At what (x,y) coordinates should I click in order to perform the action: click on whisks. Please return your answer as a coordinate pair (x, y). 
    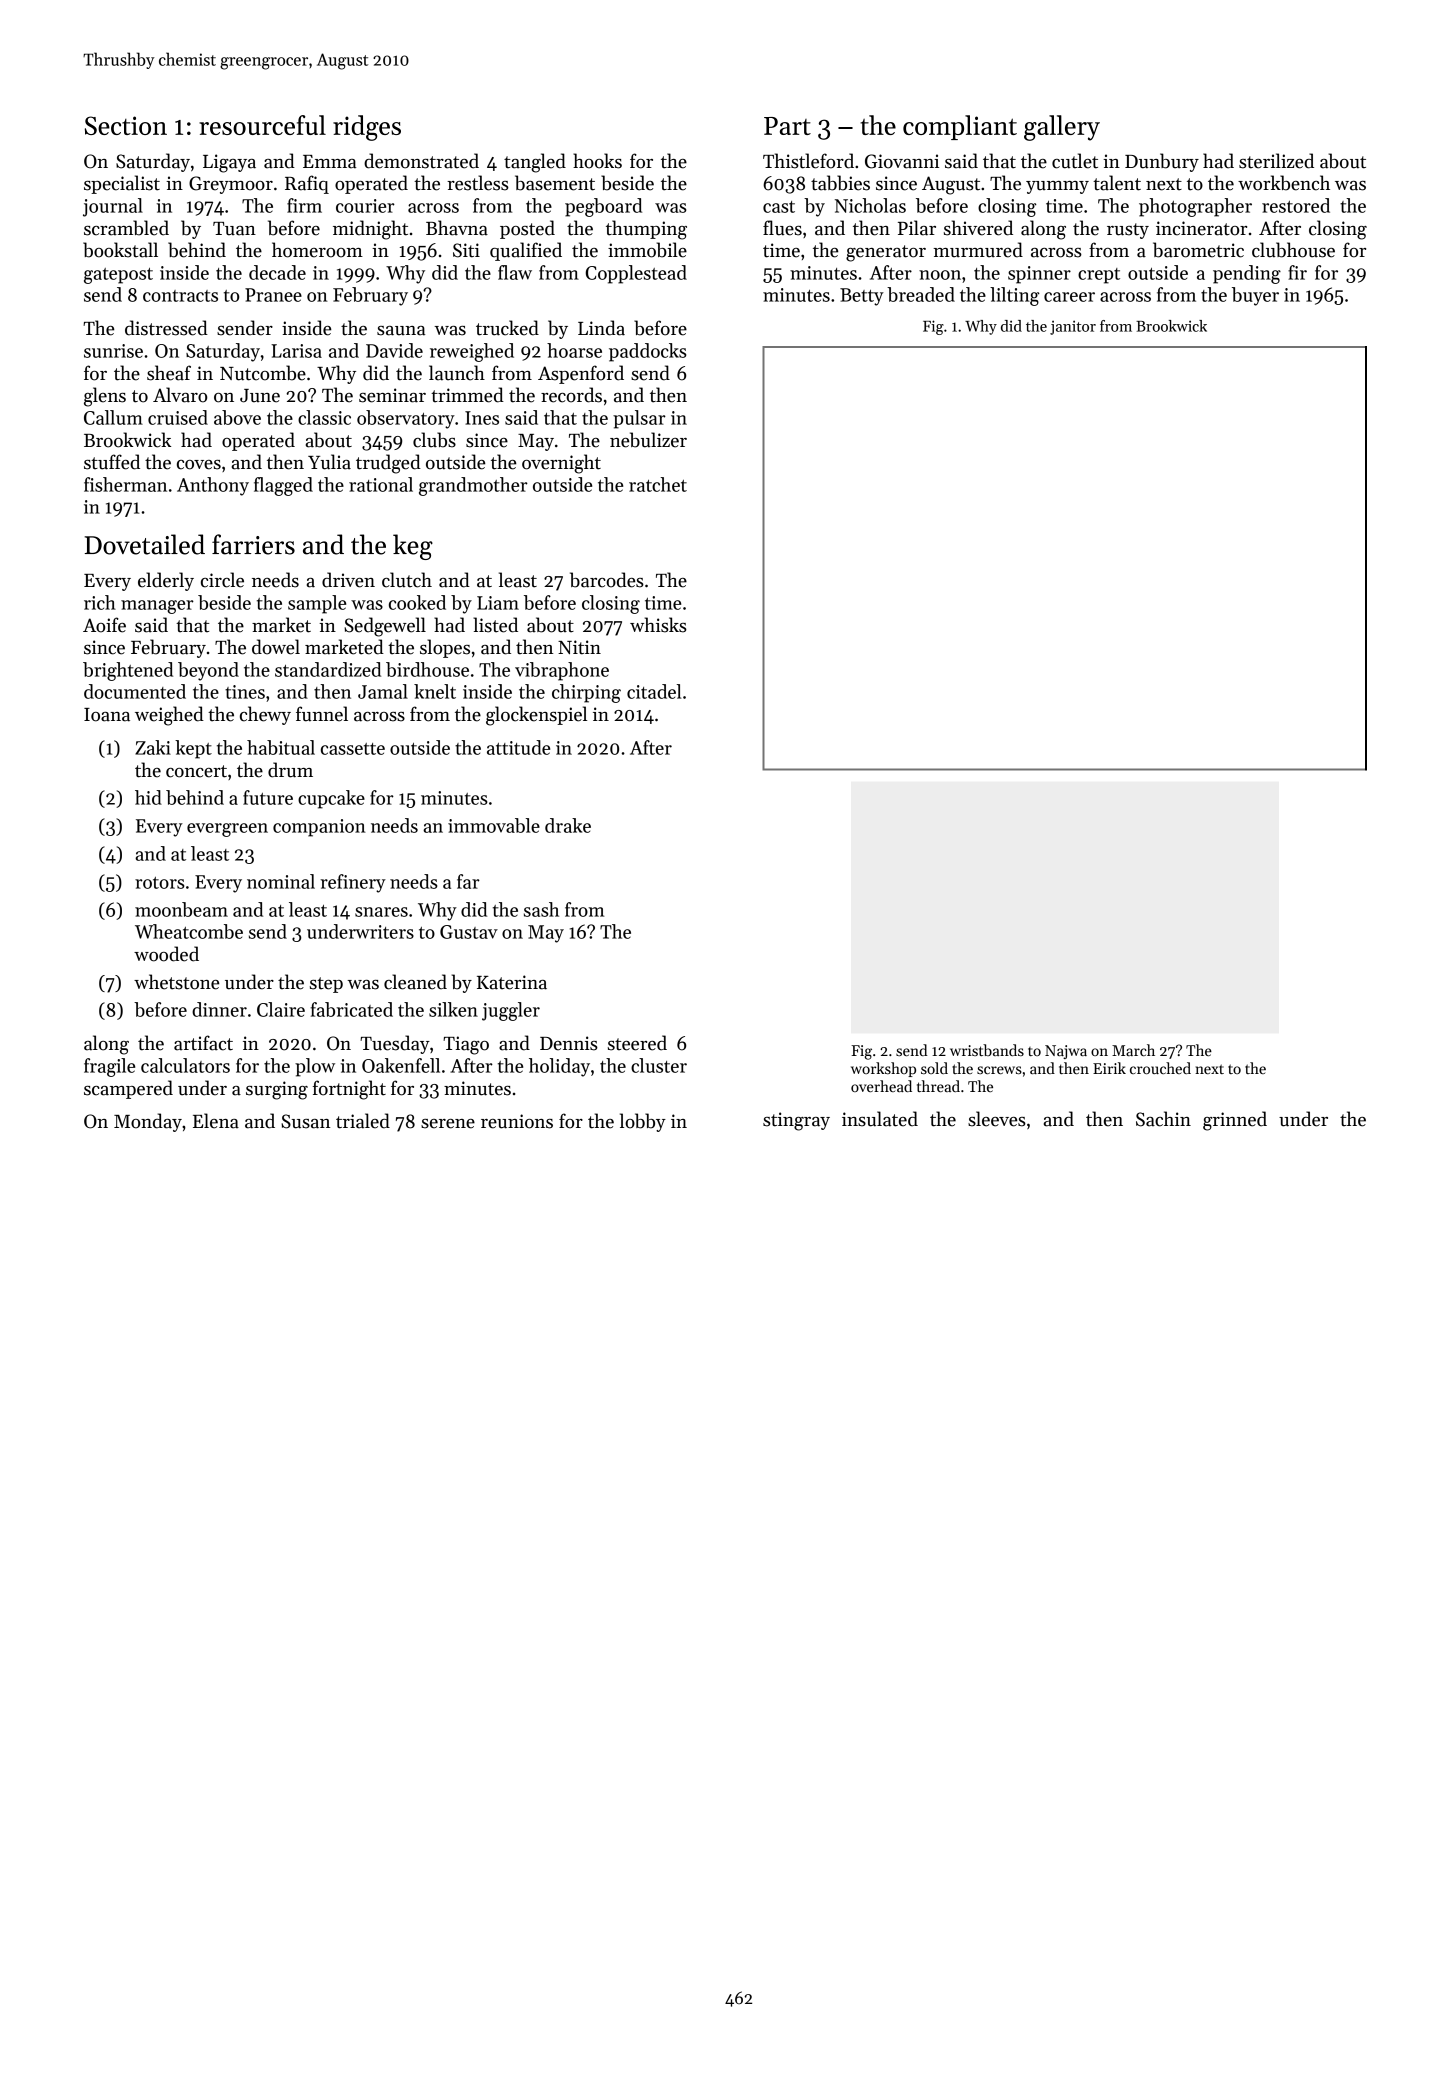
    Looking at the image, I should click on (658, 625).
